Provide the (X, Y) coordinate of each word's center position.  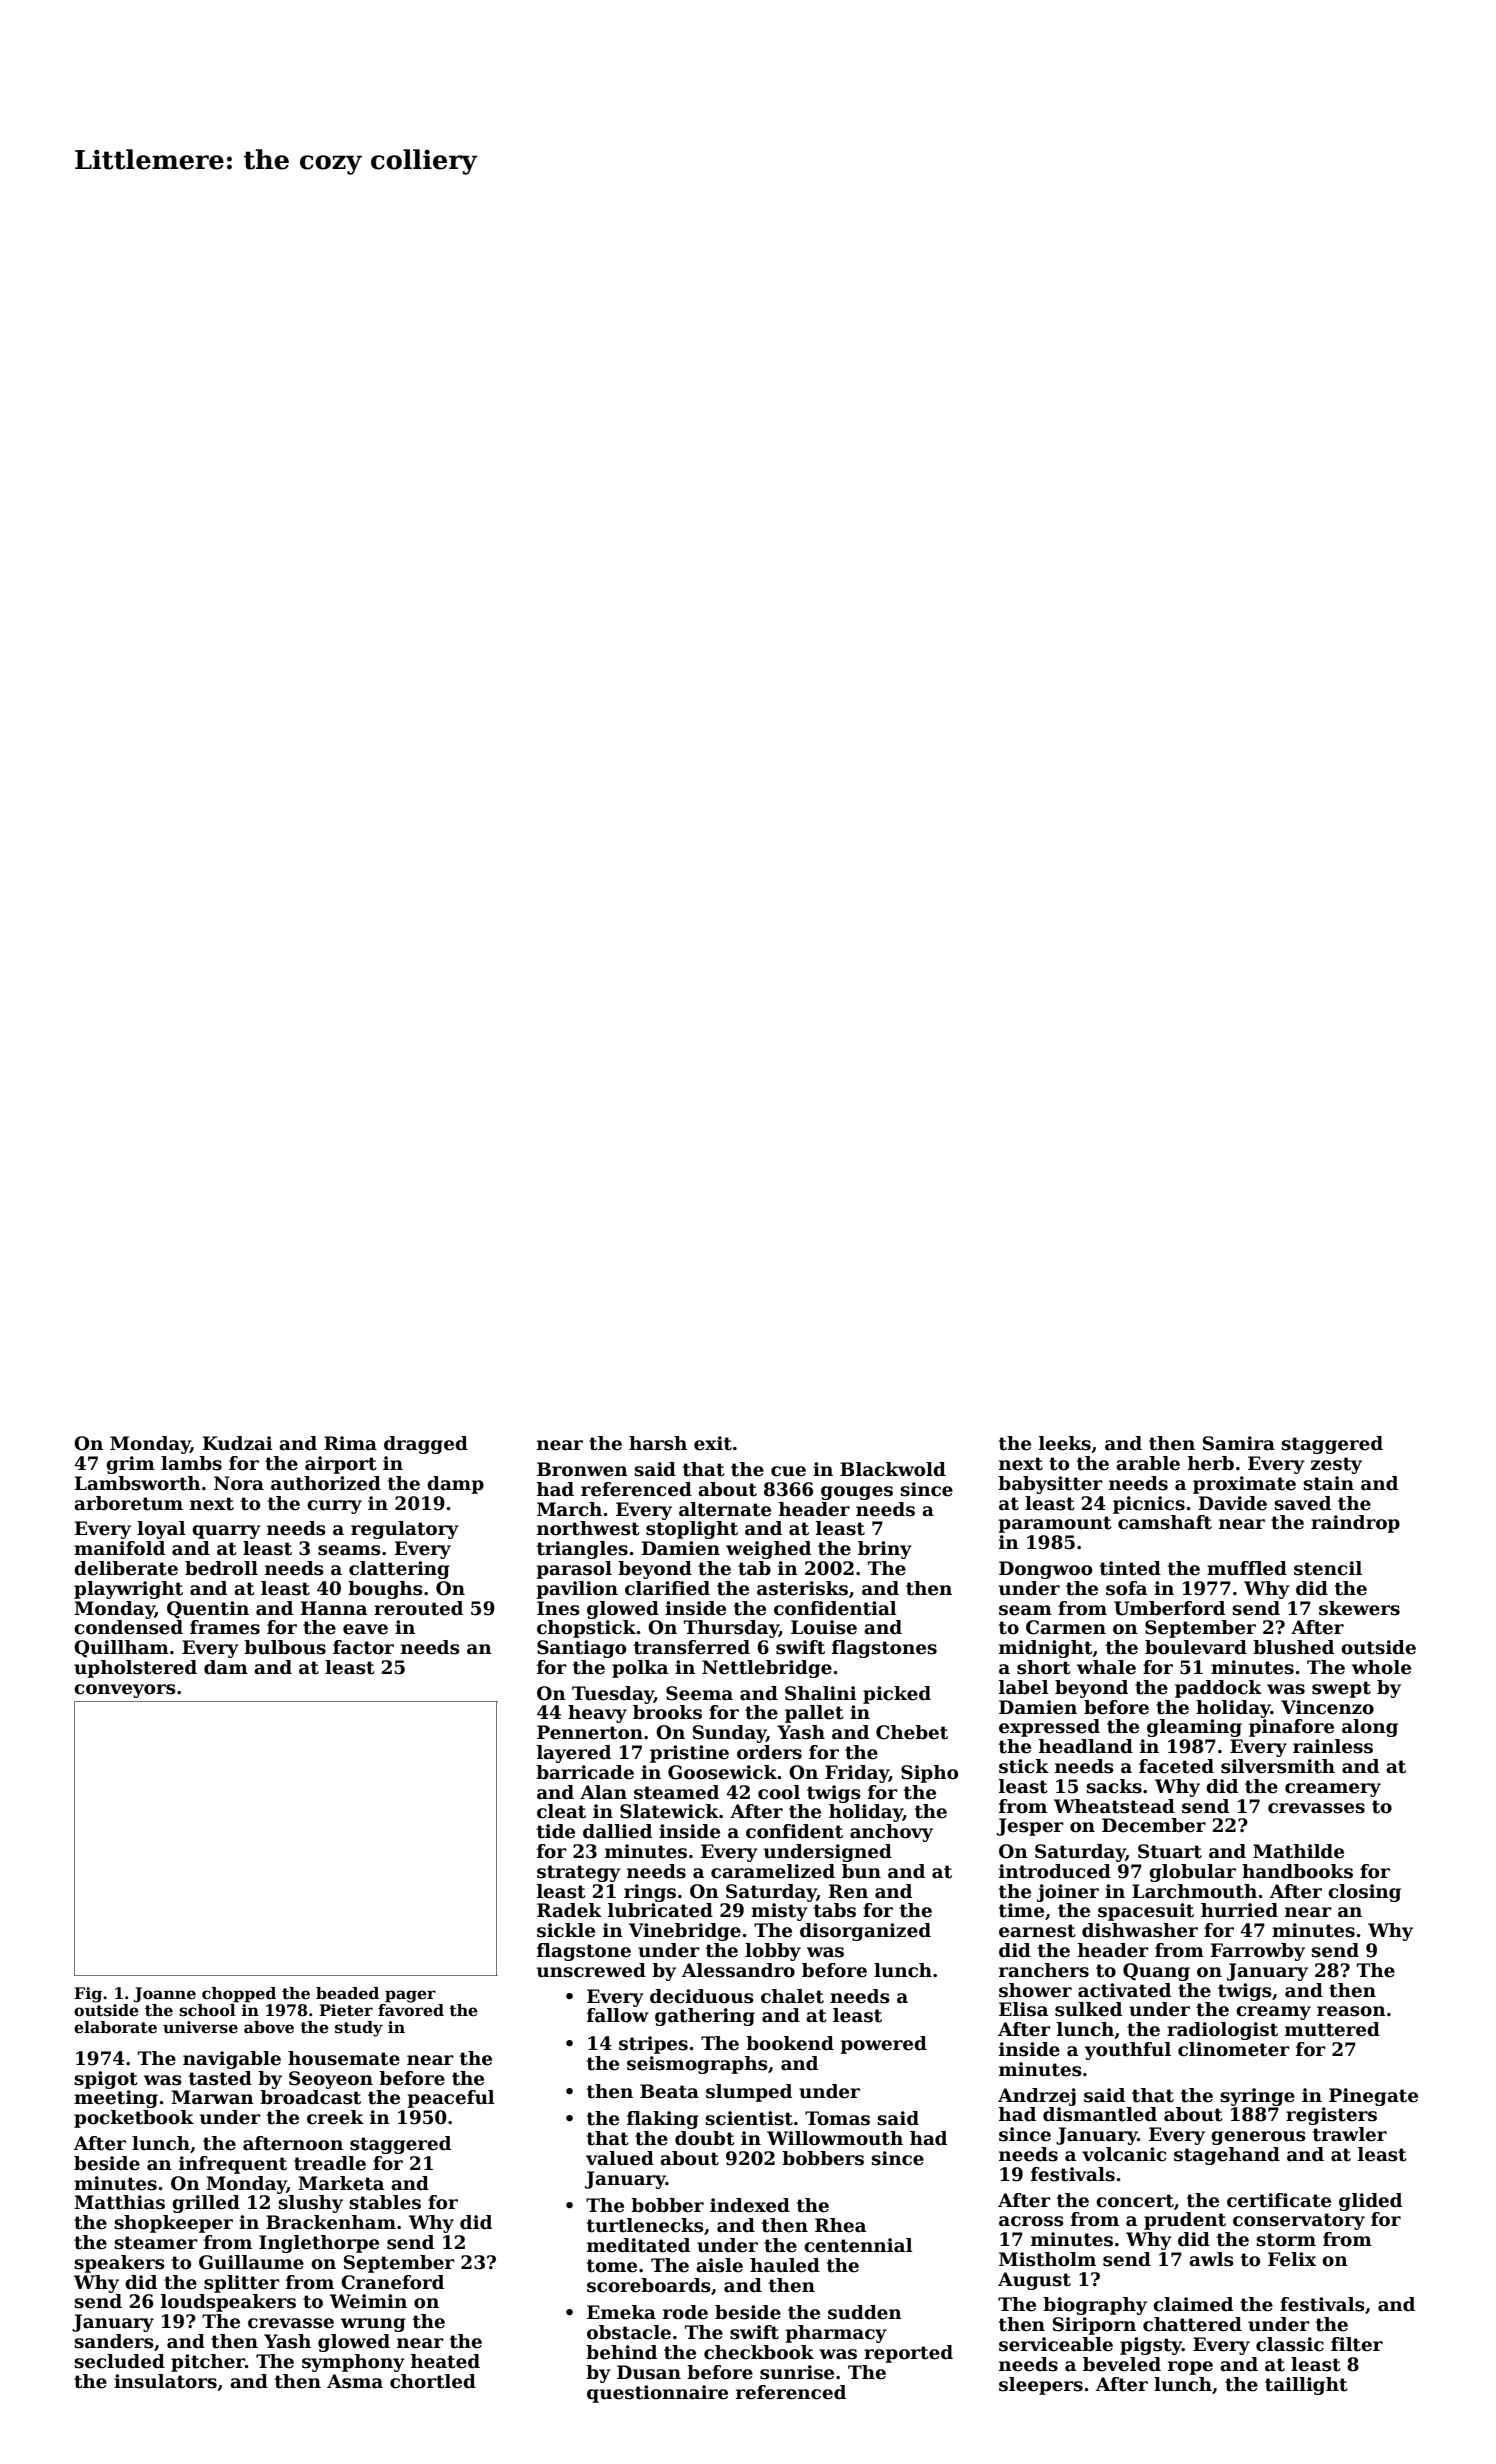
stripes (653, 2045)
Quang (1156, 1972)
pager (410, 1996)
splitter (242, 2284)
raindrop (1355, 1524)
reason (1351, 2011)
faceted (1176, 1766)
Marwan (212, 2097)
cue (788, 1471)
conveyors (125, 1691)
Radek (569, 1910)
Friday (857, 1774)
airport (341, 1465)
